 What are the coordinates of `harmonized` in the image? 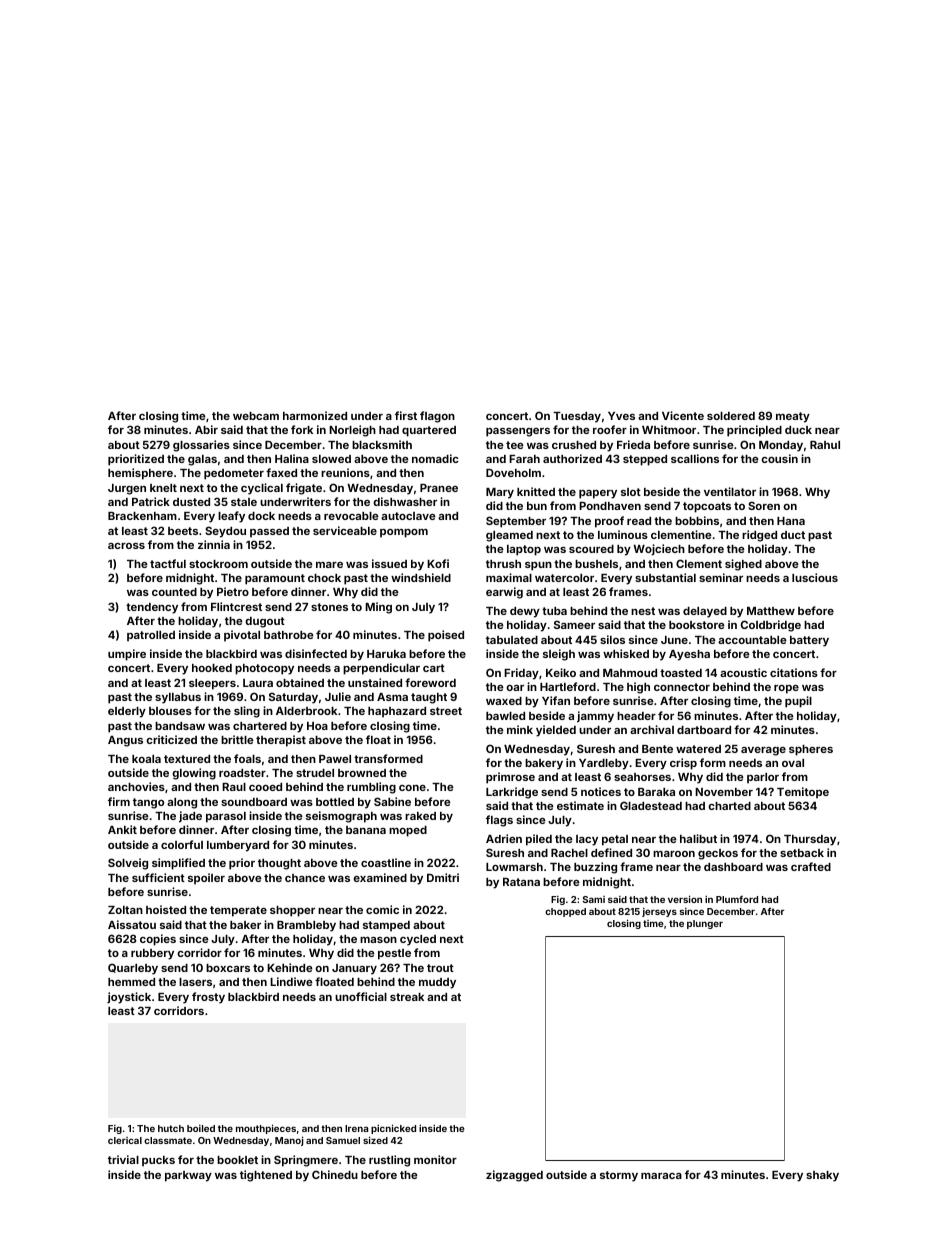 It's located at (315, 415).
